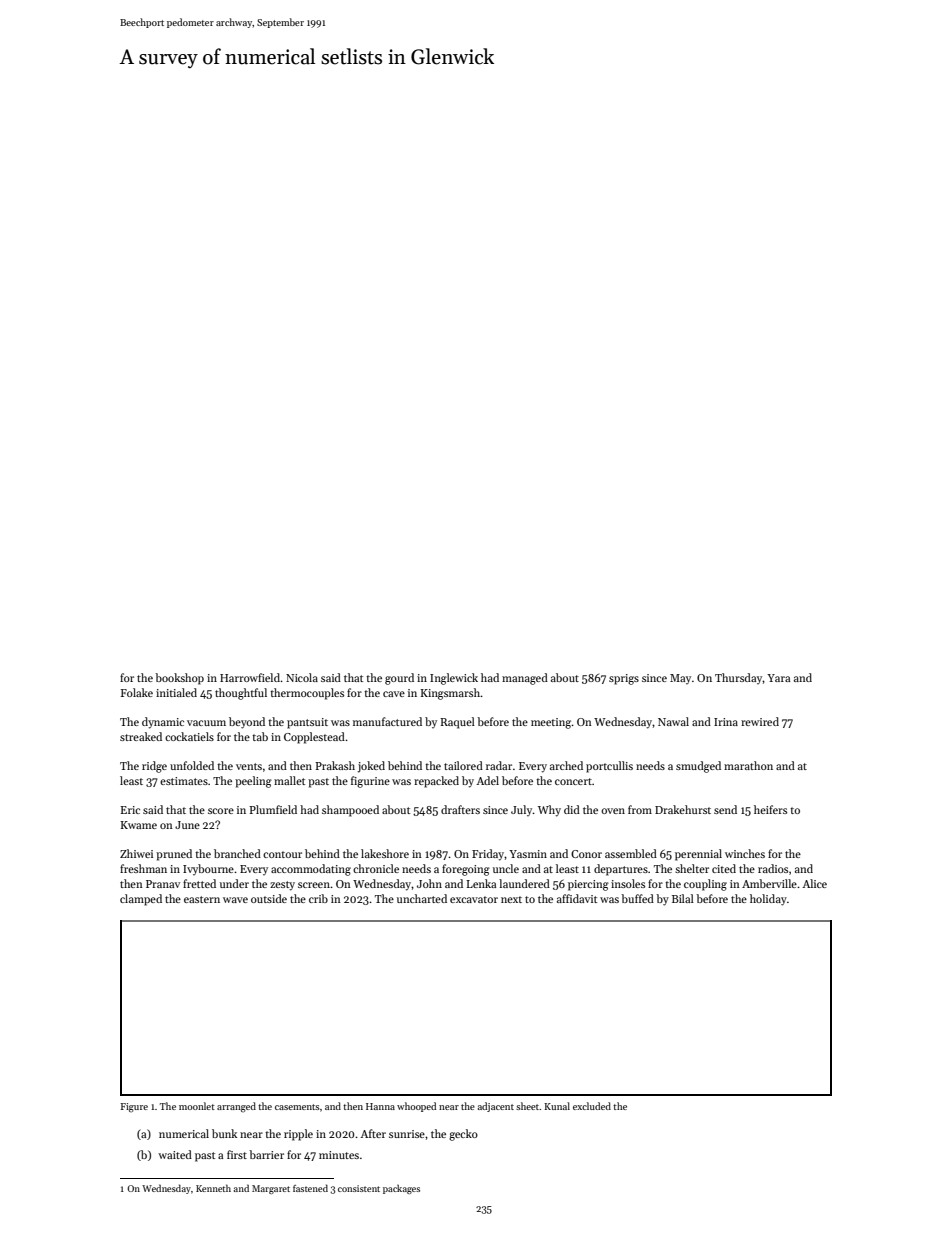 This screenshot has width=952, height=1233. What do you see at coordinates (221, 811) in the screenshot?
I see `score` at bounding box center [221, 811].
